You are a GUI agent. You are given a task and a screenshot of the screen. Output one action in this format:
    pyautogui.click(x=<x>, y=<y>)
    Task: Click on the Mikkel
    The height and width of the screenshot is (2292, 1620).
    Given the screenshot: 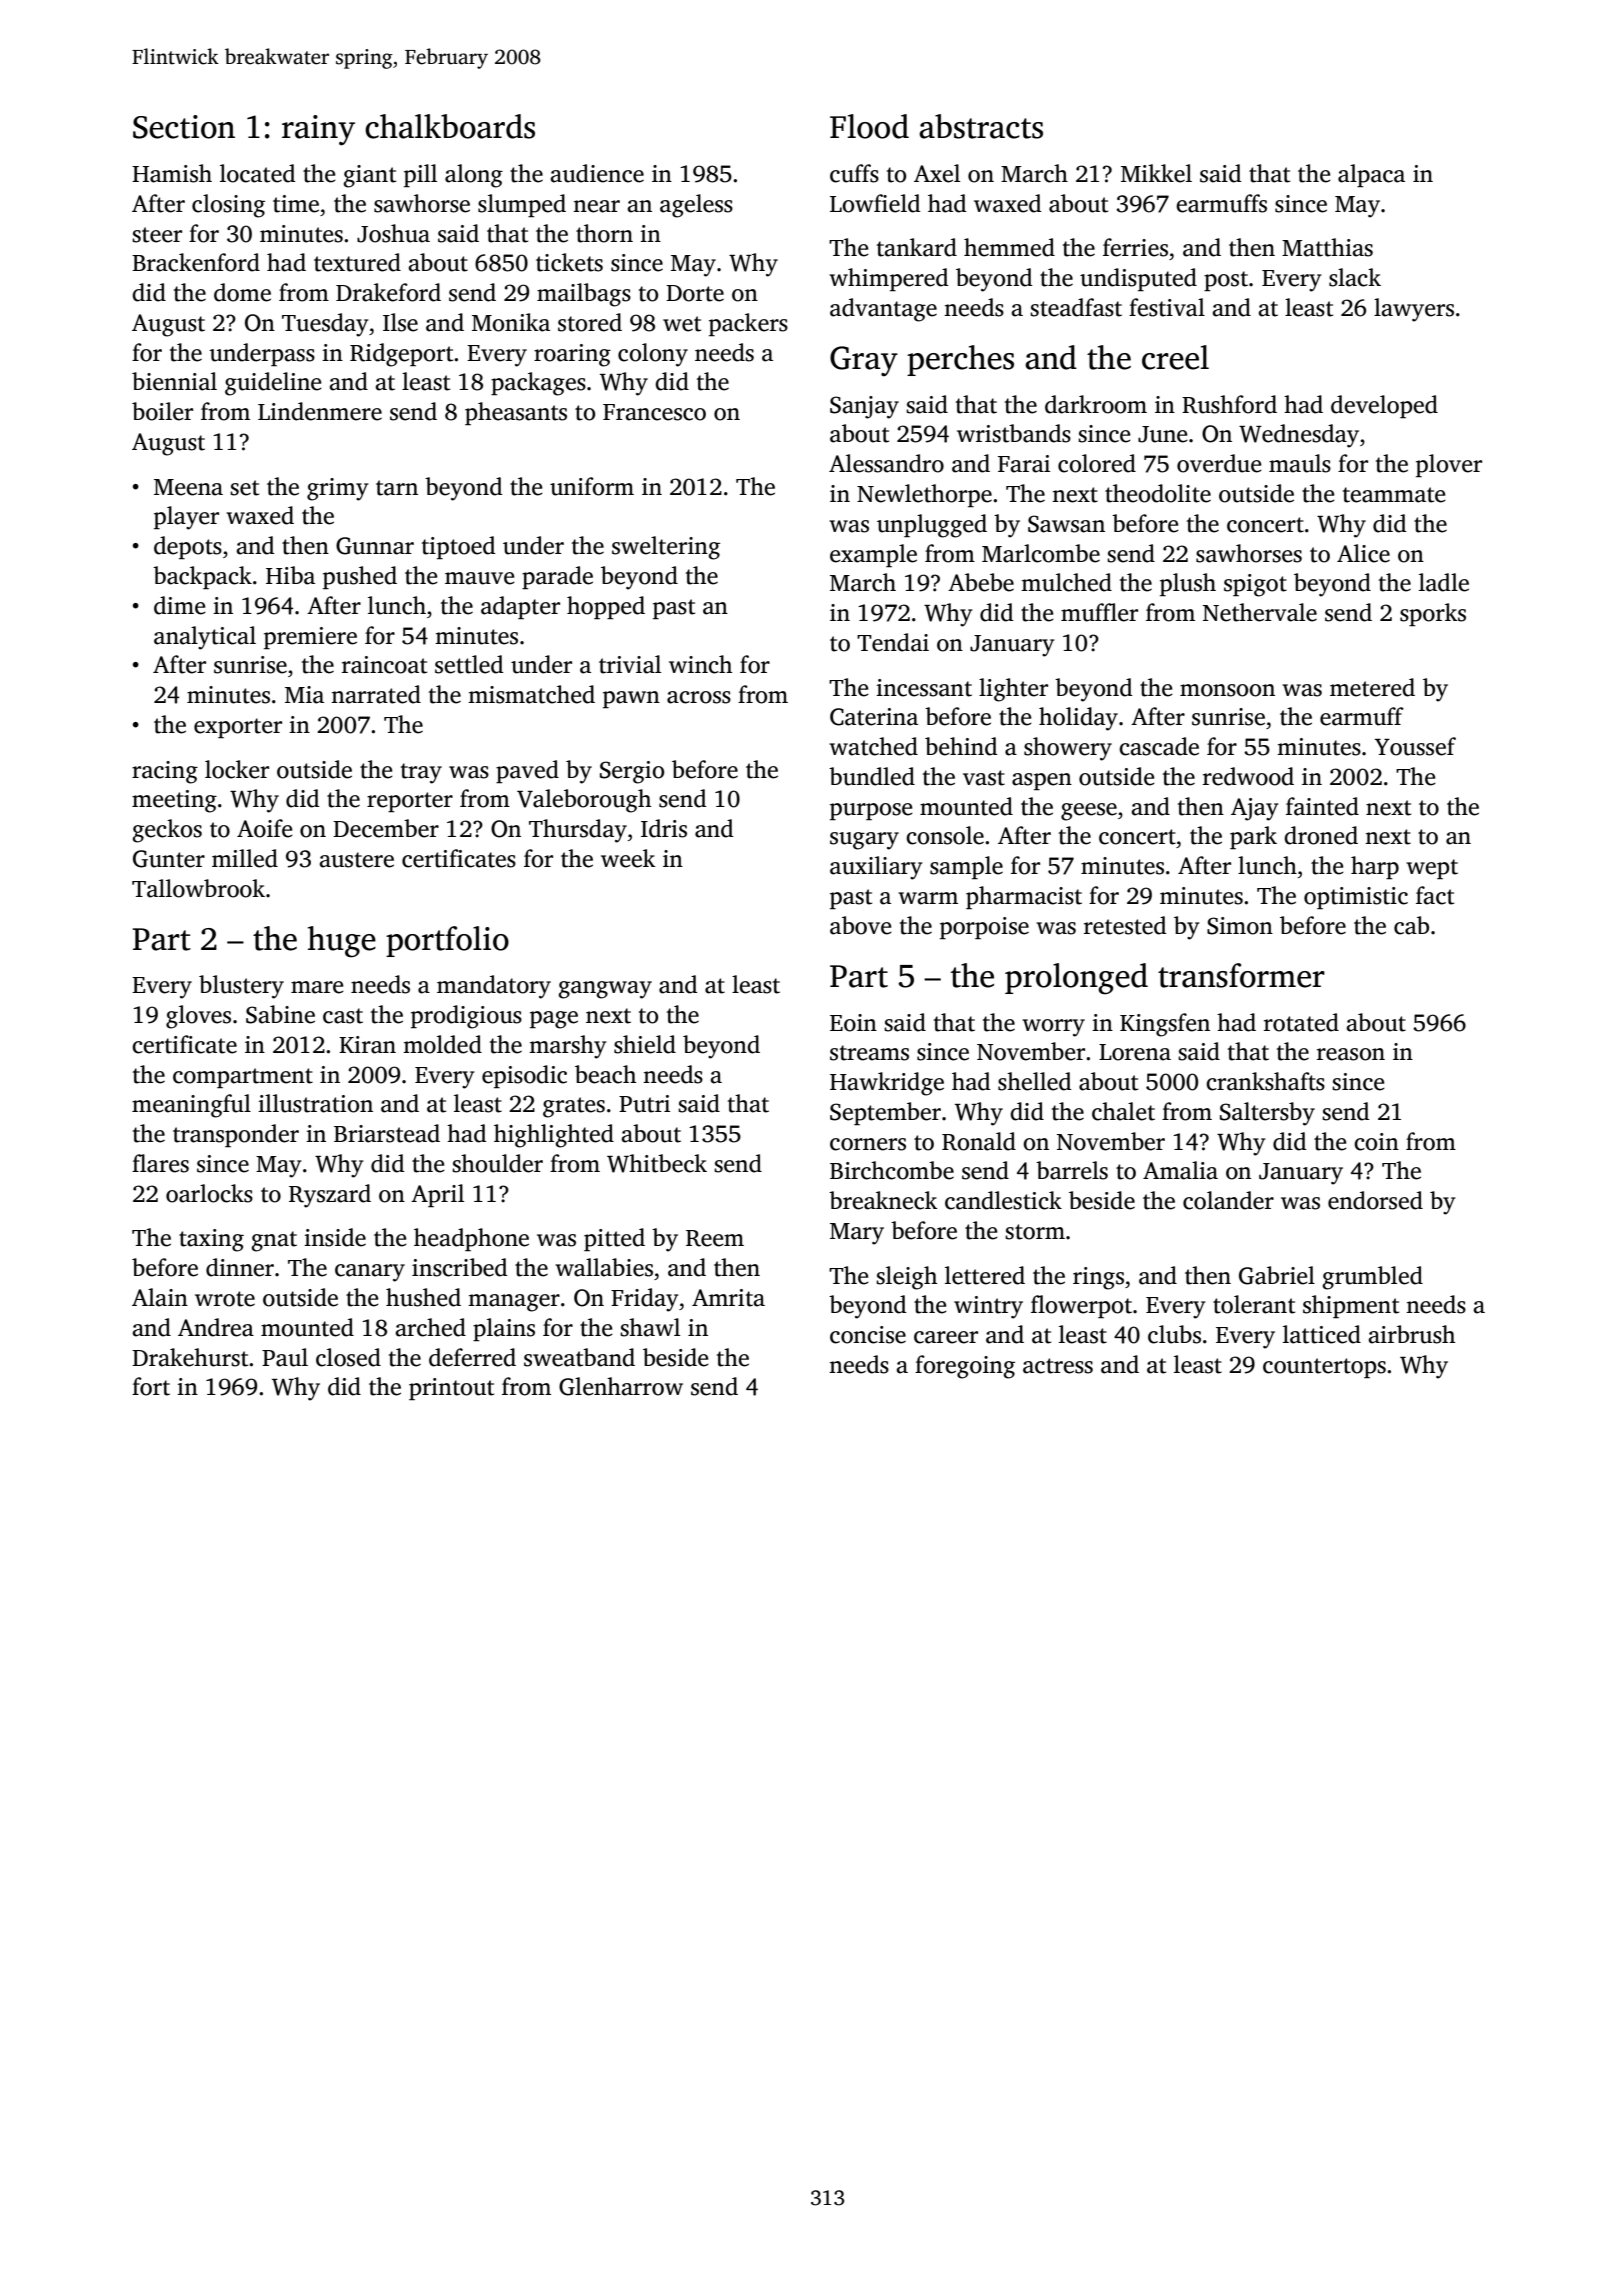 What is the action you would take?
    pyautogui.click(x=1156, y=173)
